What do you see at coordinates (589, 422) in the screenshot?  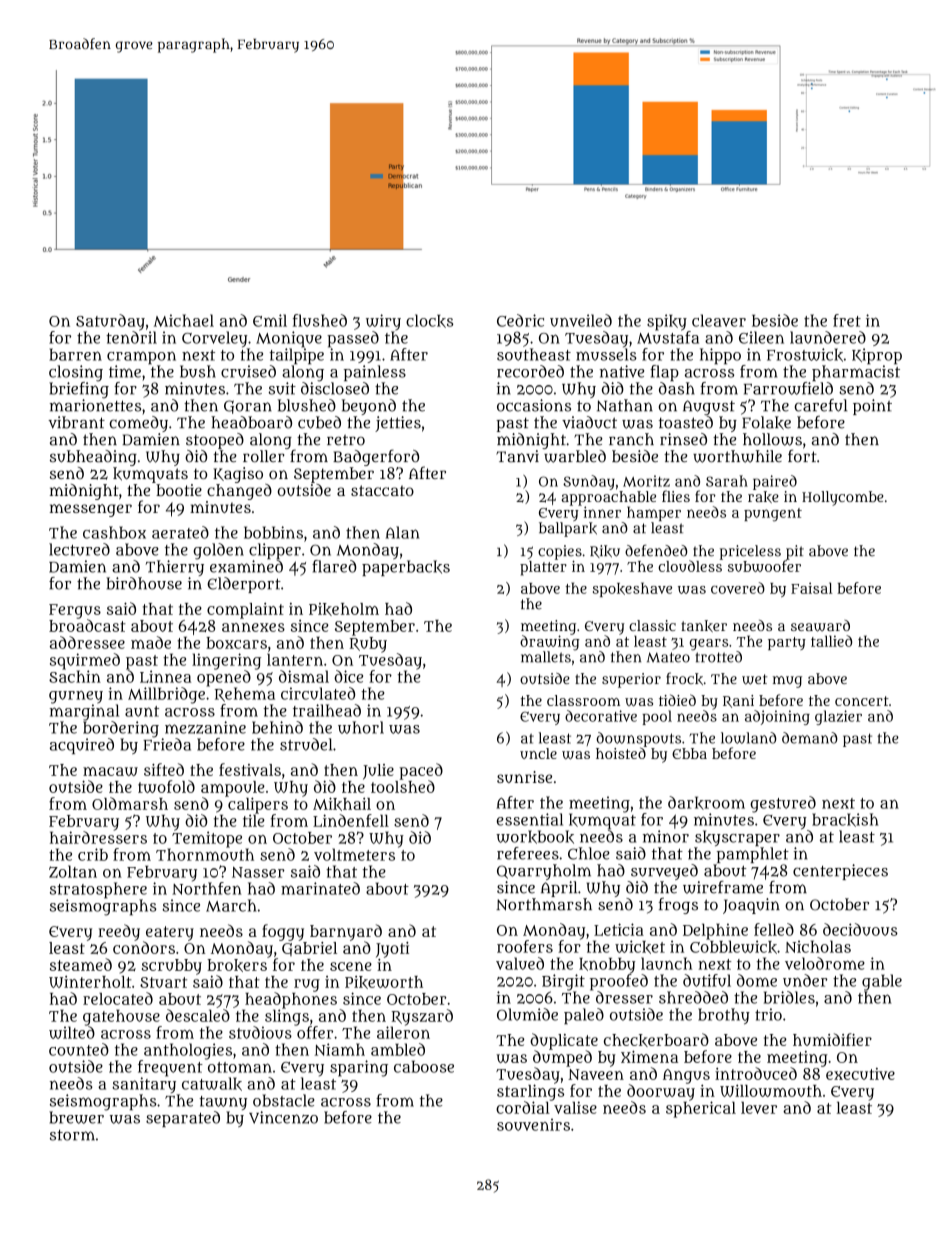 I see `viaduct` at bounding box center [589, 422].
